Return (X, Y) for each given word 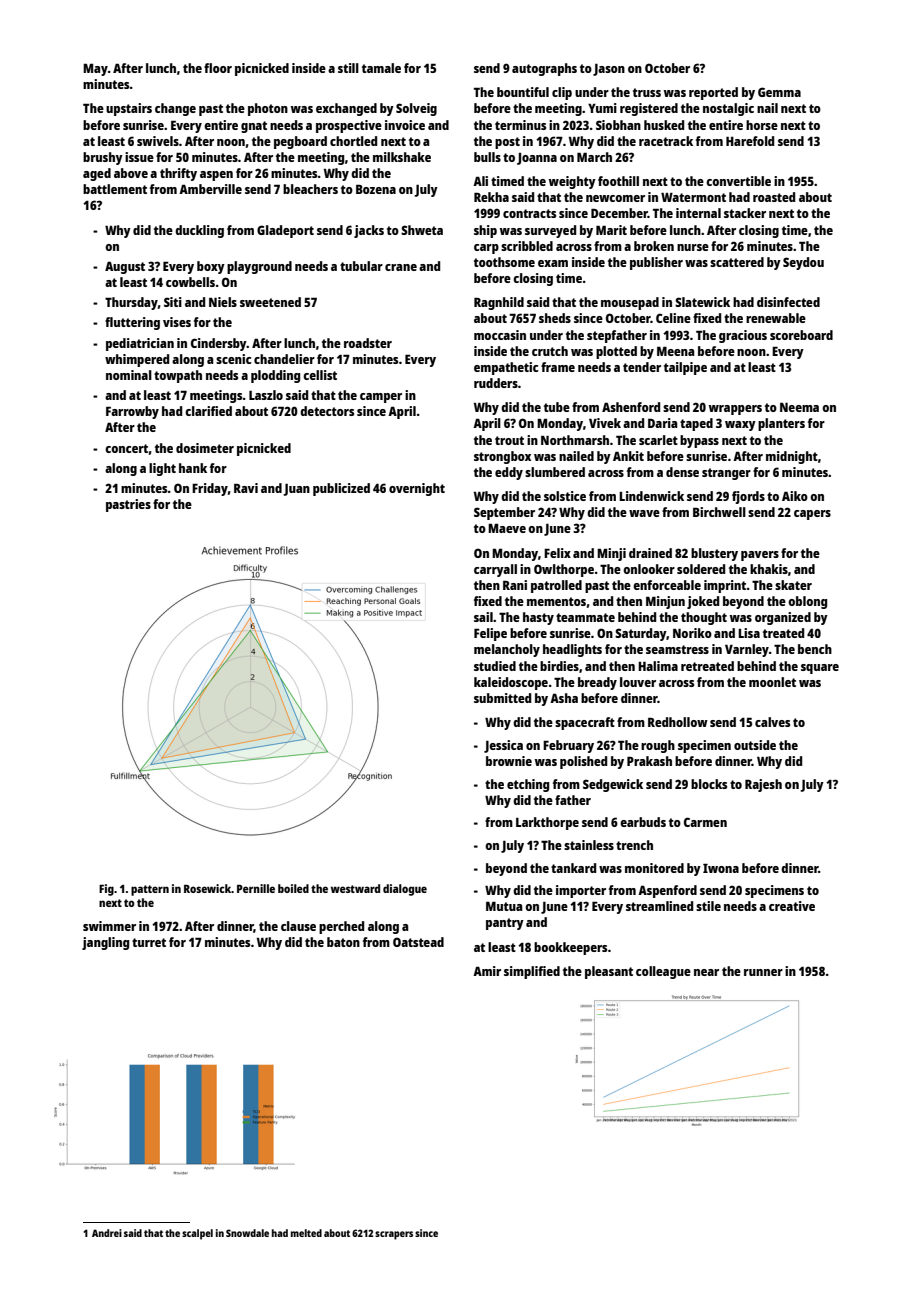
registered (649, 109)
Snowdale (247, 1233)
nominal (129, 375)
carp (486, 249)
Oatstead (418, 942)
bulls (487, 157)
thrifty (178, 174)
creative (792, 906)
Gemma (779, 92)
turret (149, 942)
